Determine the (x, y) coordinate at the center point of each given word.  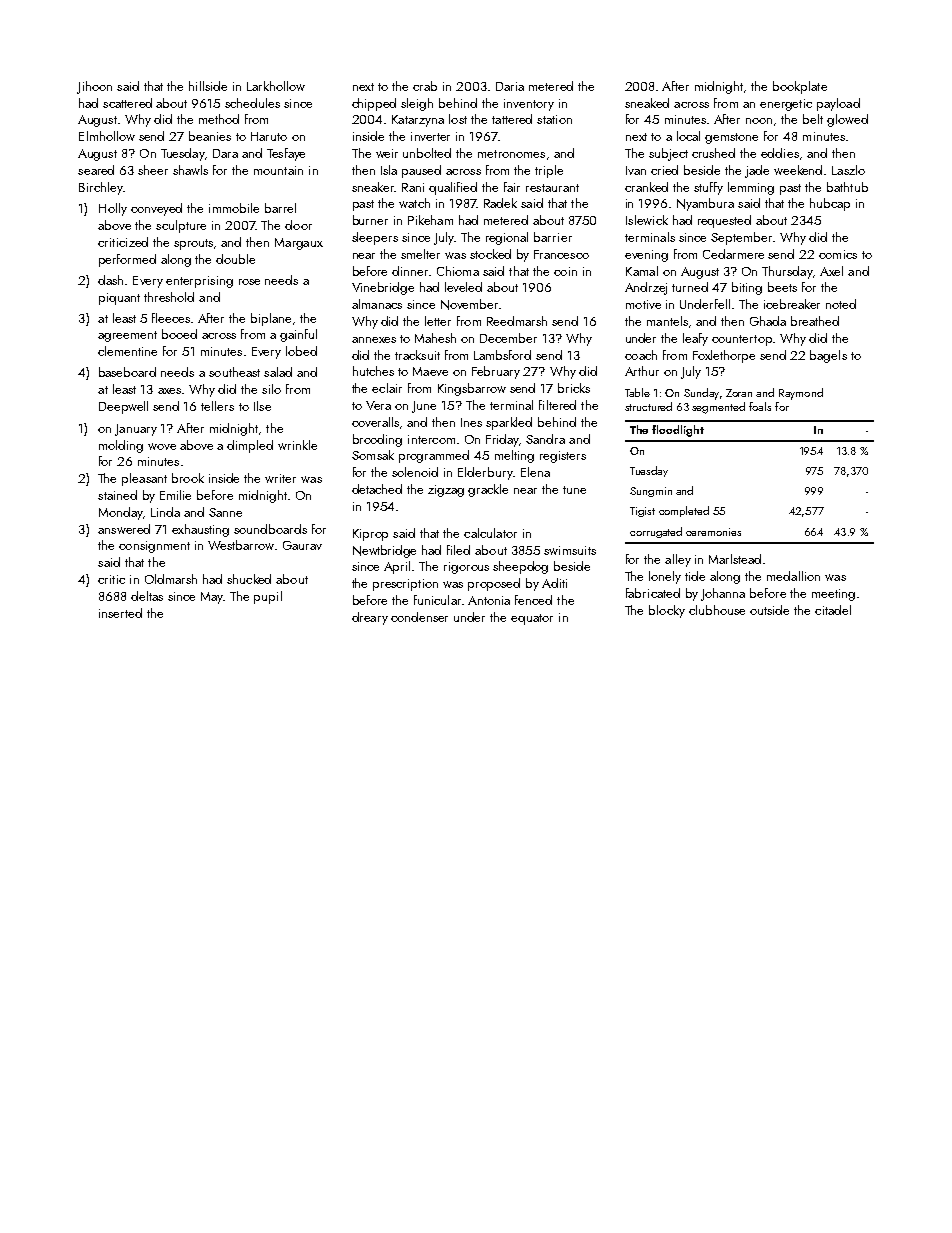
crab (425, 86)
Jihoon (94, 87)
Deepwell (123, 407)
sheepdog (520, 567)
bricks (574, 388)
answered (124, 529)
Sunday (701, 394)
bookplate (800, 87)
